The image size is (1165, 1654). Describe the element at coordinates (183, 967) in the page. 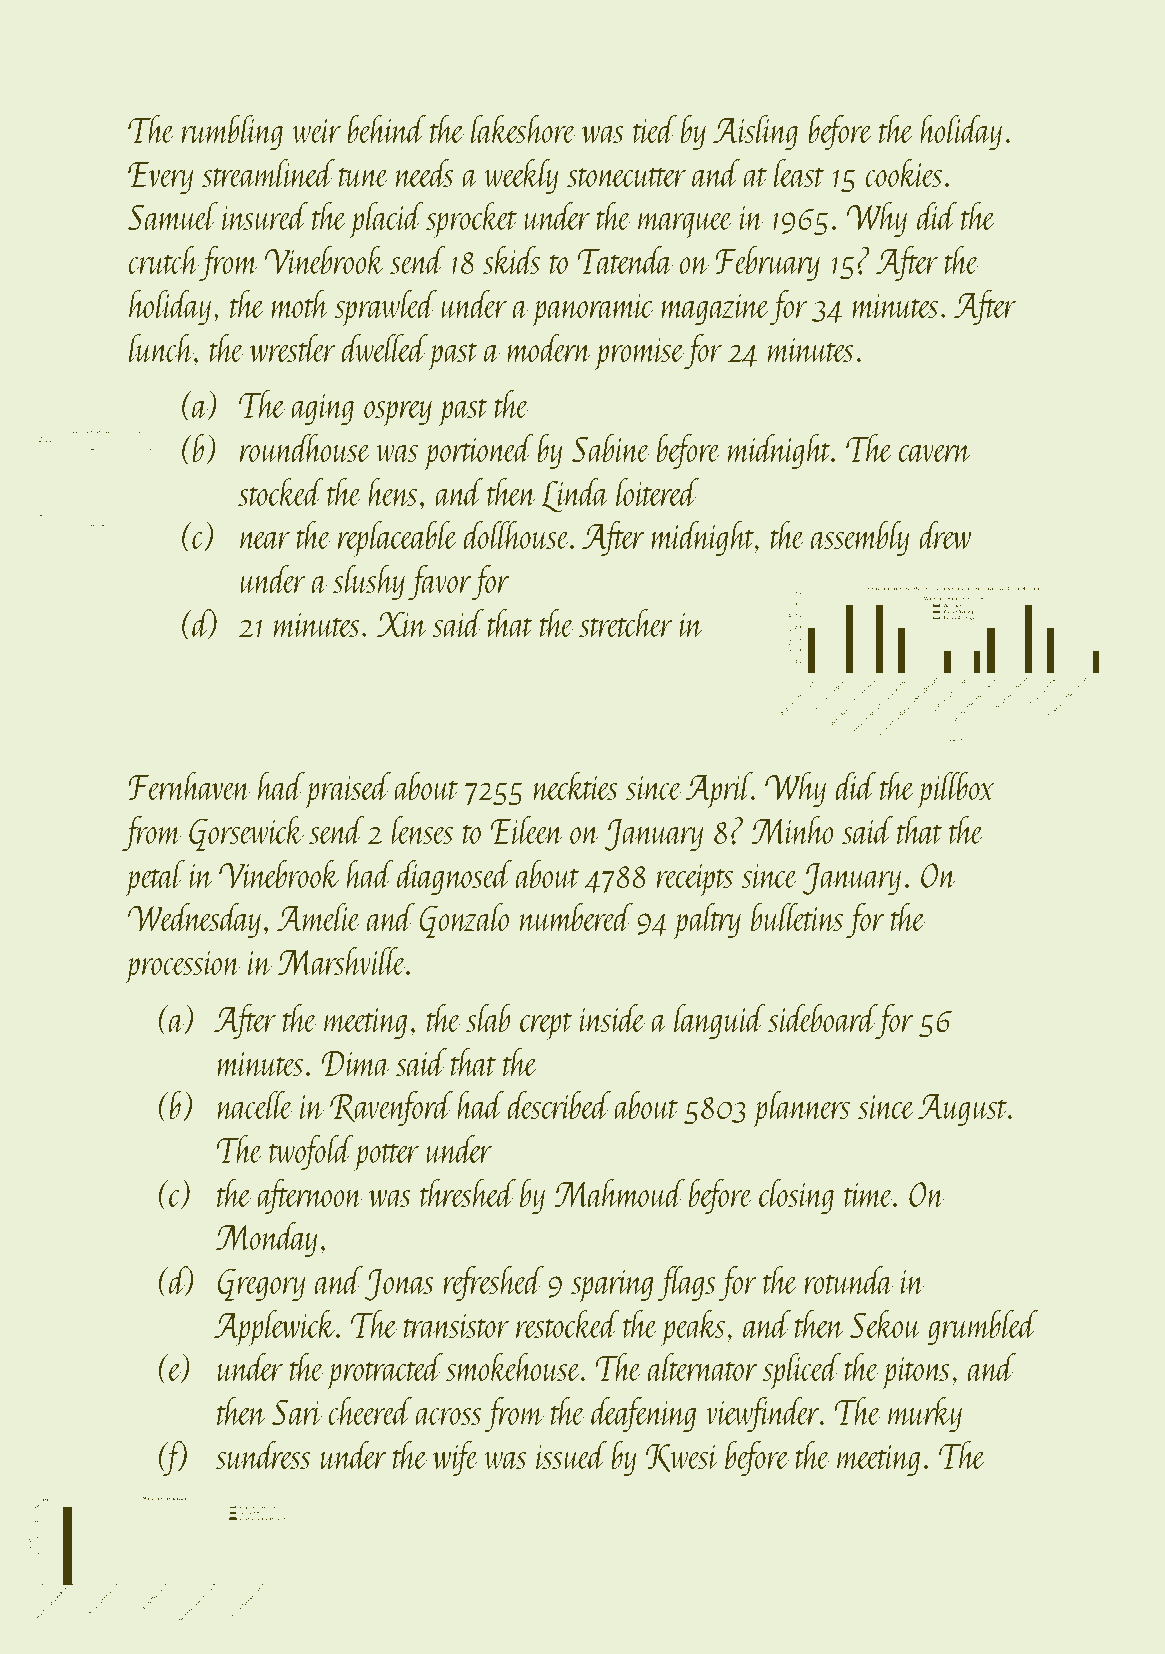

I see `procession` at that location.
